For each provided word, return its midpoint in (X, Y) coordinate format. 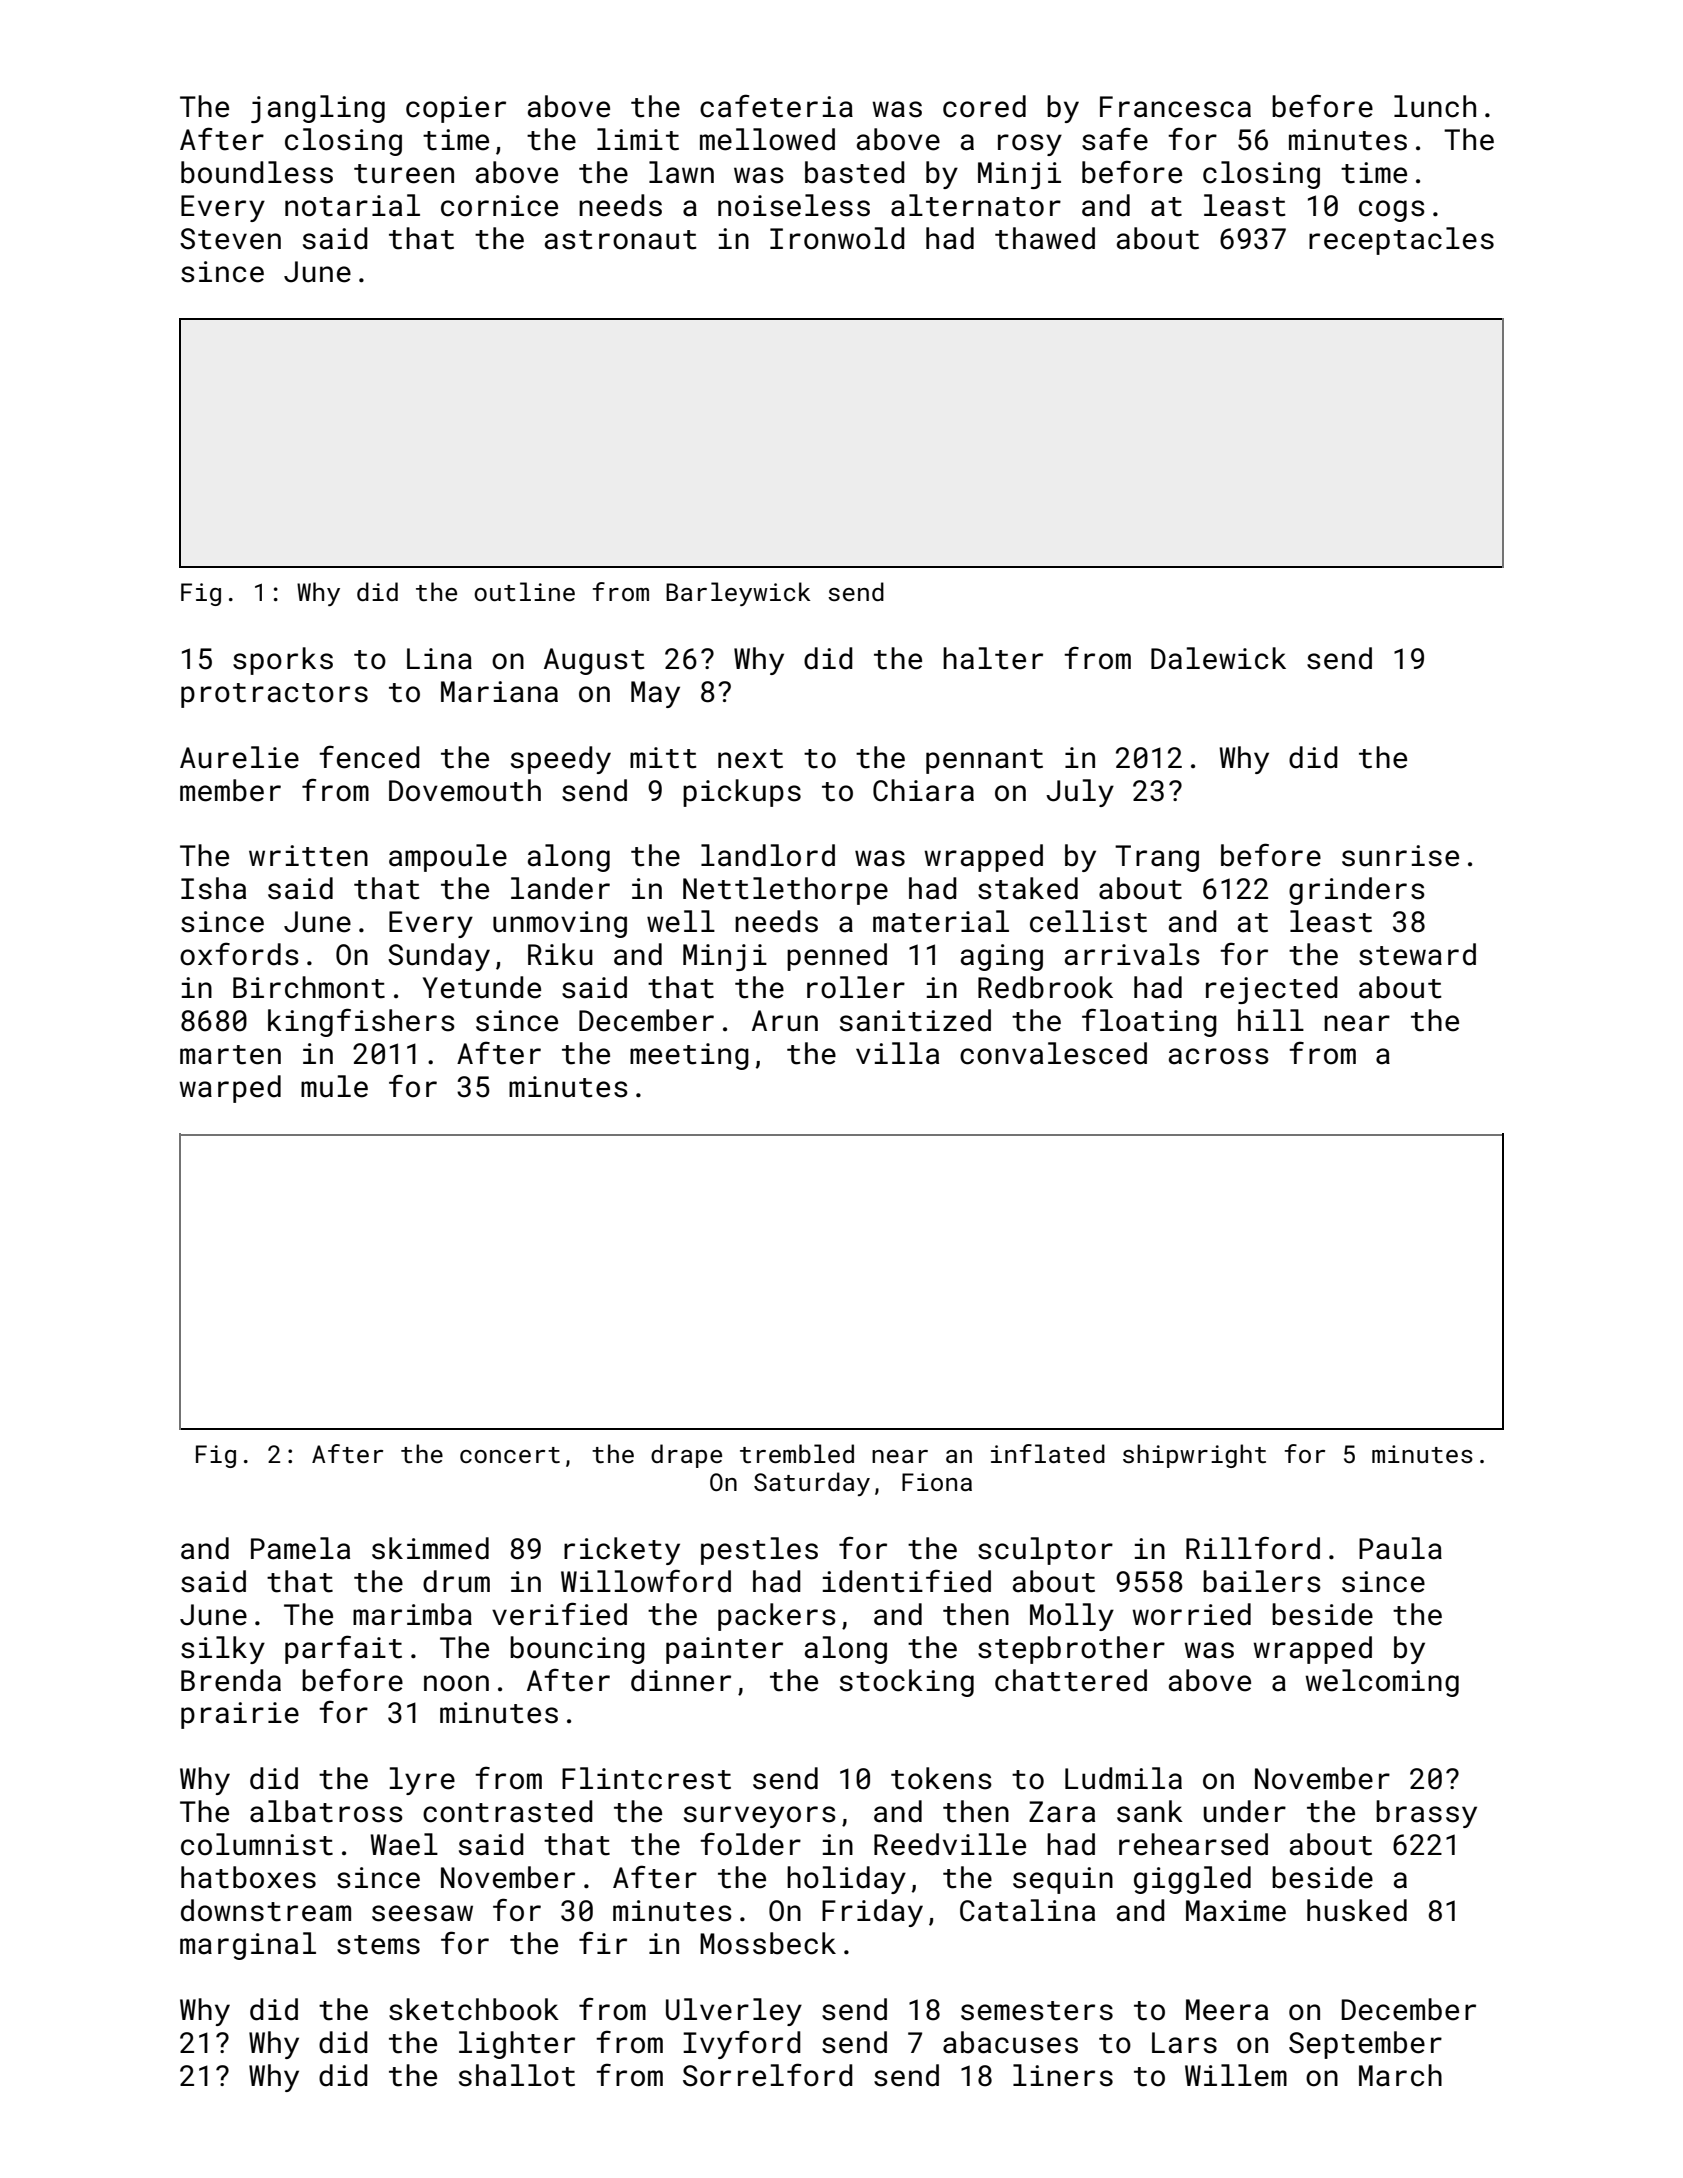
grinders (1357, 891)
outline (524, 591)
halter (993, 658)
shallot (517, 2075)
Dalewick (1218, 658)
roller (856, 987)
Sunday (439, 957)
